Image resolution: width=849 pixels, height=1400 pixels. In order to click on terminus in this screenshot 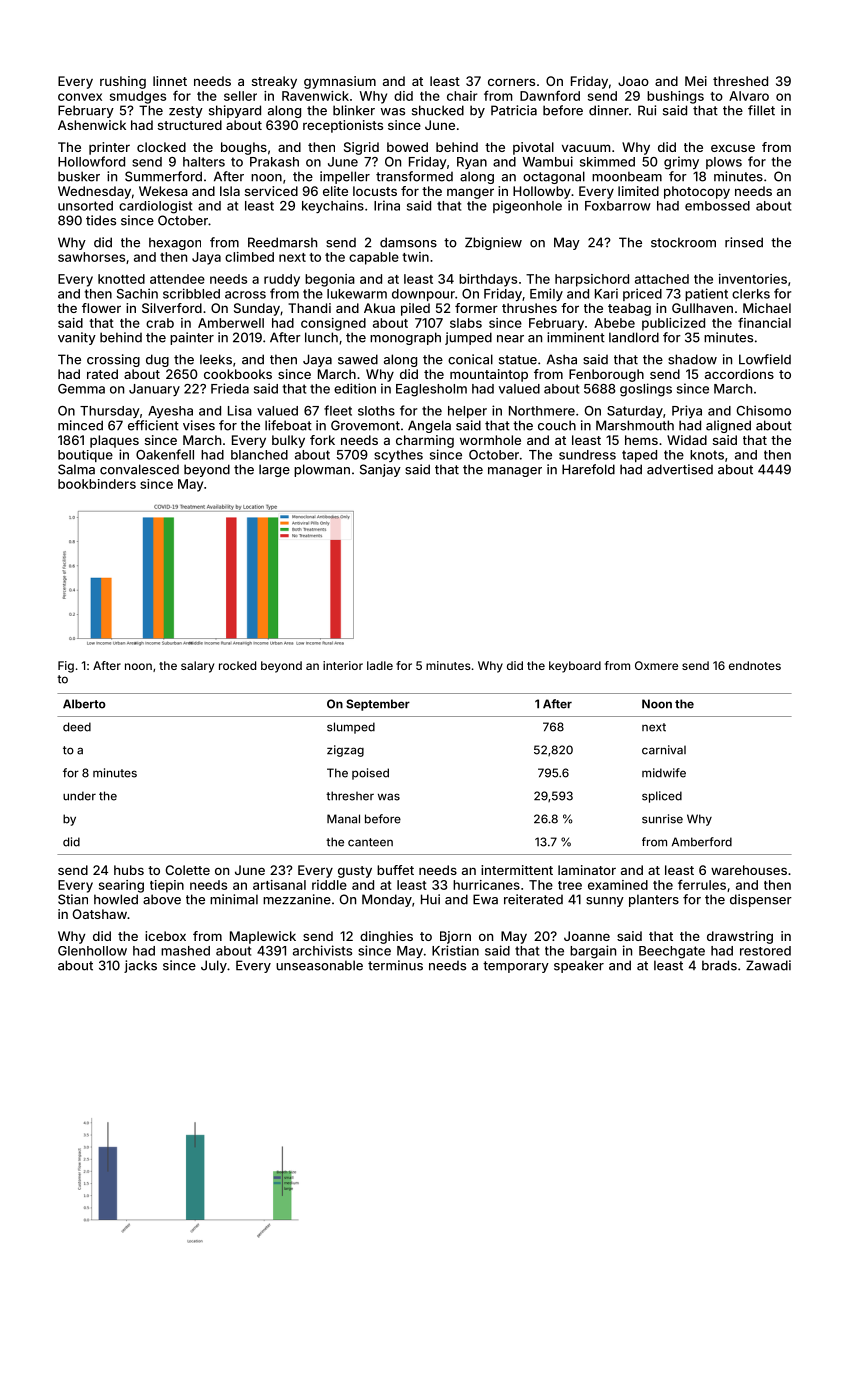, I will do `click(395, 965)`.
